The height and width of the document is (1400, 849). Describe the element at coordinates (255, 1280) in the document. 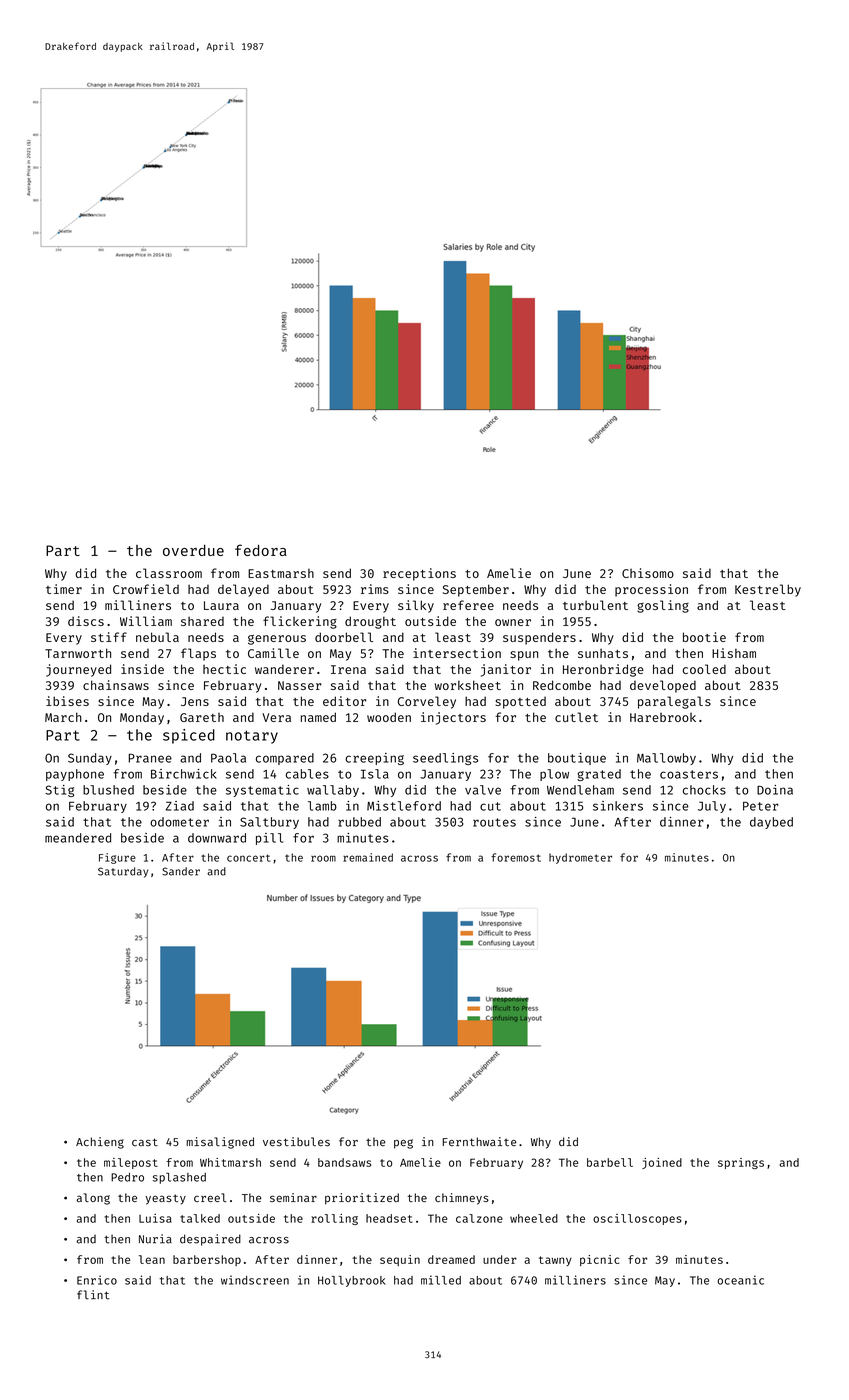

I see `windscreen` at that location.
